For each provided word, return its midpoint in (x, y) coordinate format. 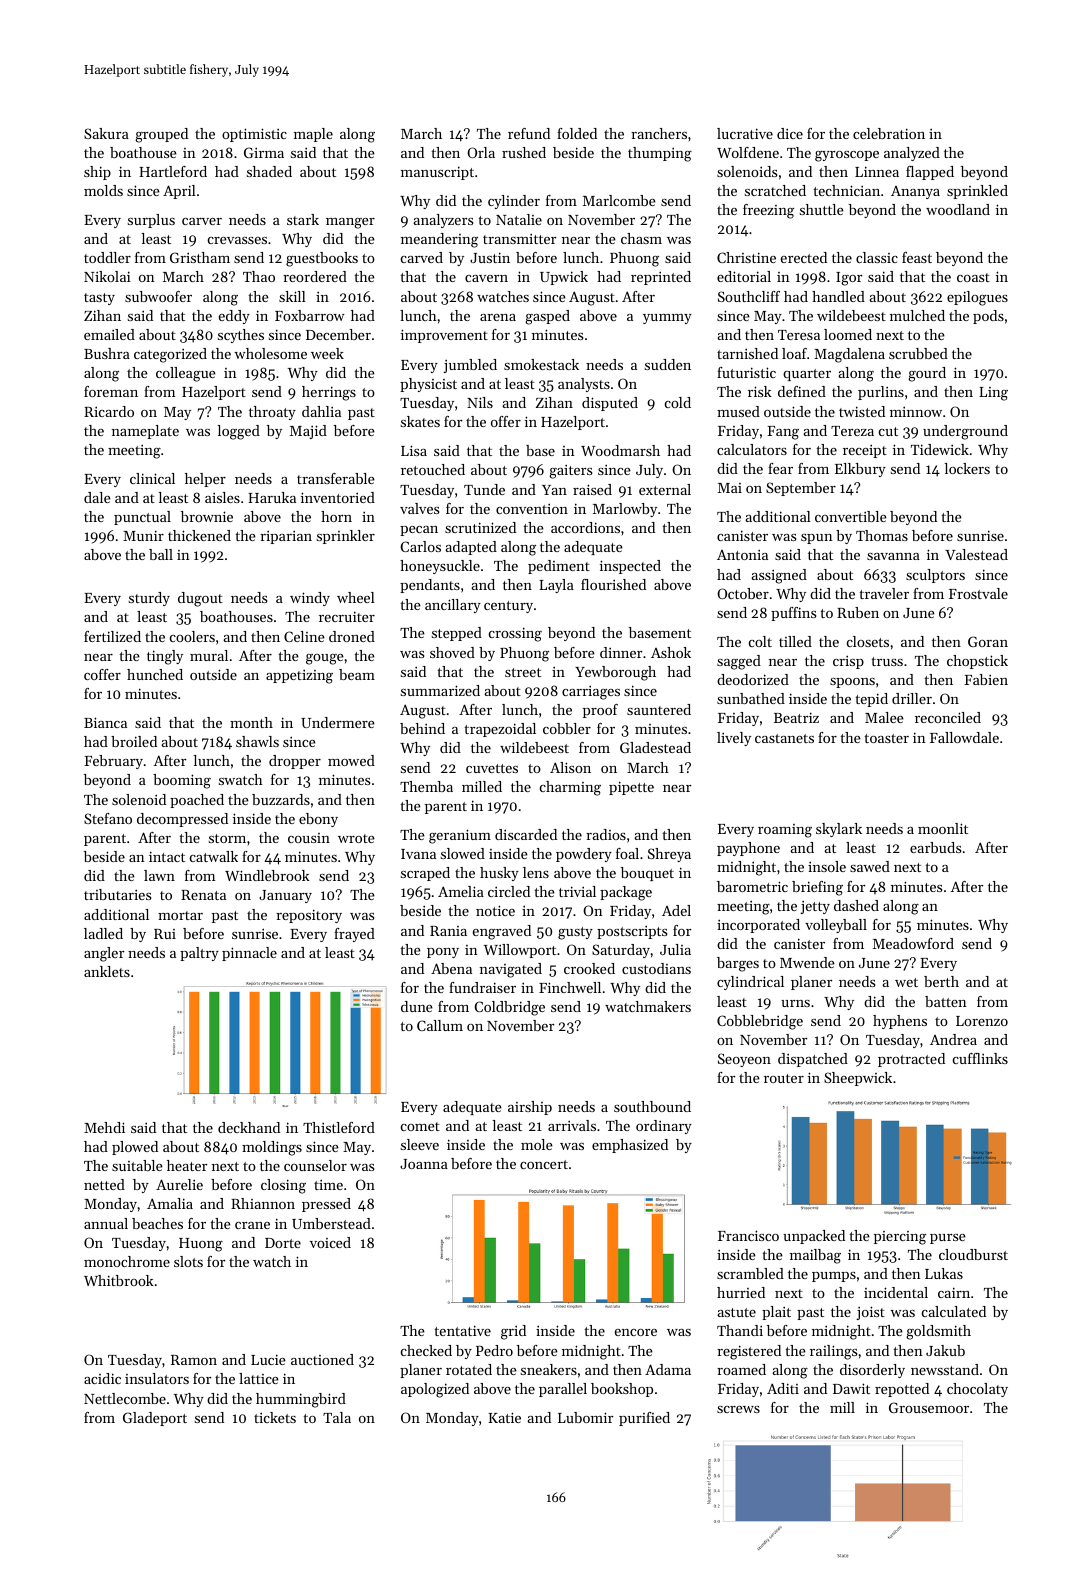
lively (734, 739)
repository (309, 916)
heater (187, 1165)
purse (948, 1239)
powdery (584, 855)
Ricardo (109, 411)
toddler (107, 257)
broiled (134, 741)
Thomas (882, 535)
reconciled (948, 717)
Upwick (564, 278)
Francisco (748, 1235)
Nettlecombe (125, 1398)
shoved (452, 652)
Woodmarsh (620, 450)
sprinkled (977, 192)
